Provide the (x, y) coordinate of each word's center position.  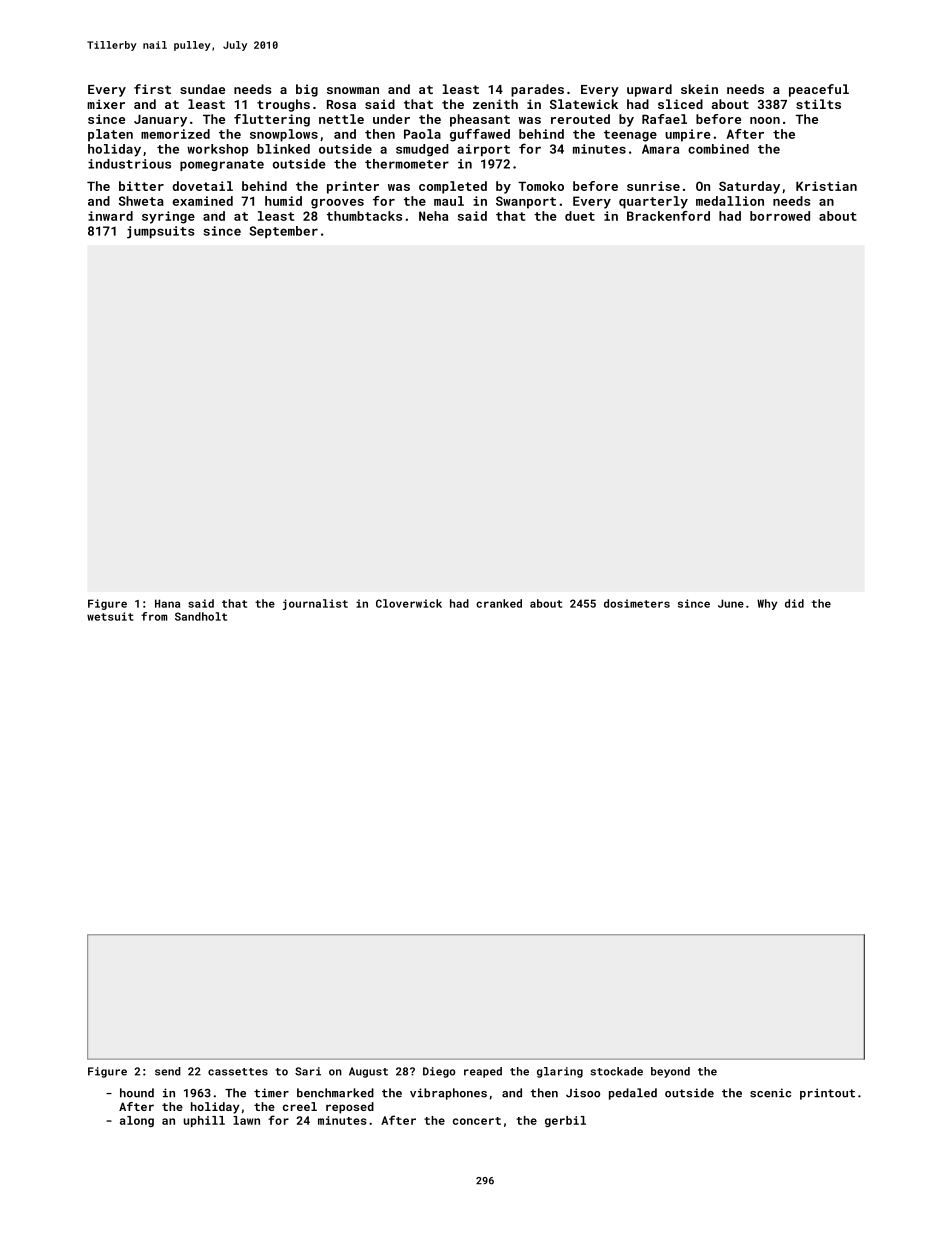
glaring (560, 1072)
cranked (499, 603)
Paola (422, 134)
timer (271, 1093)
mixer (106, 104)
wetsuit (110, 616)
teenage (630, 136)
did (794, 603)
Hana (167, 603)
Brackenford (668, 216)
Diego (439, 1072)
